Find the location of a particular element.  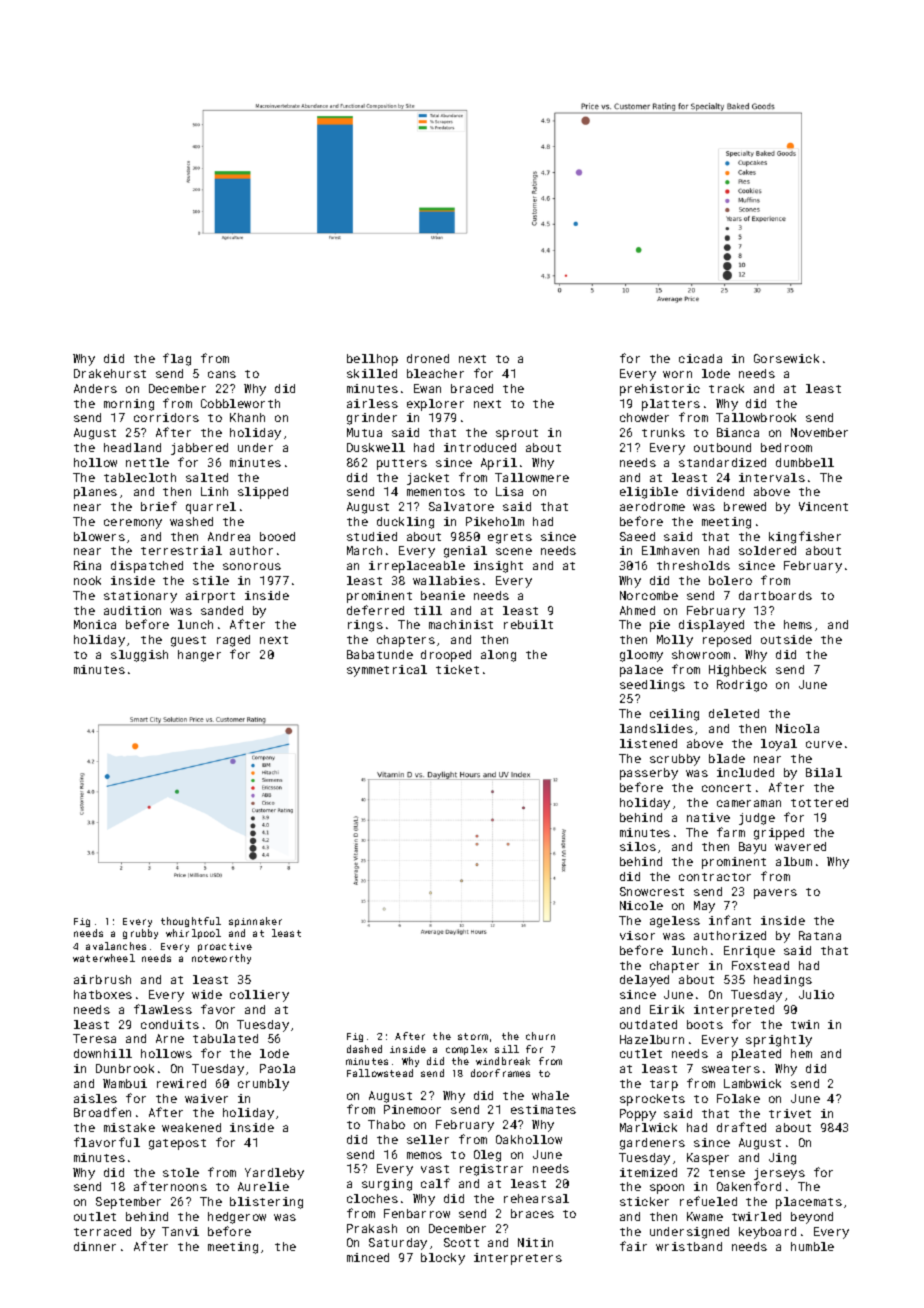

spinnaker is located at coordinates (255, 922).
